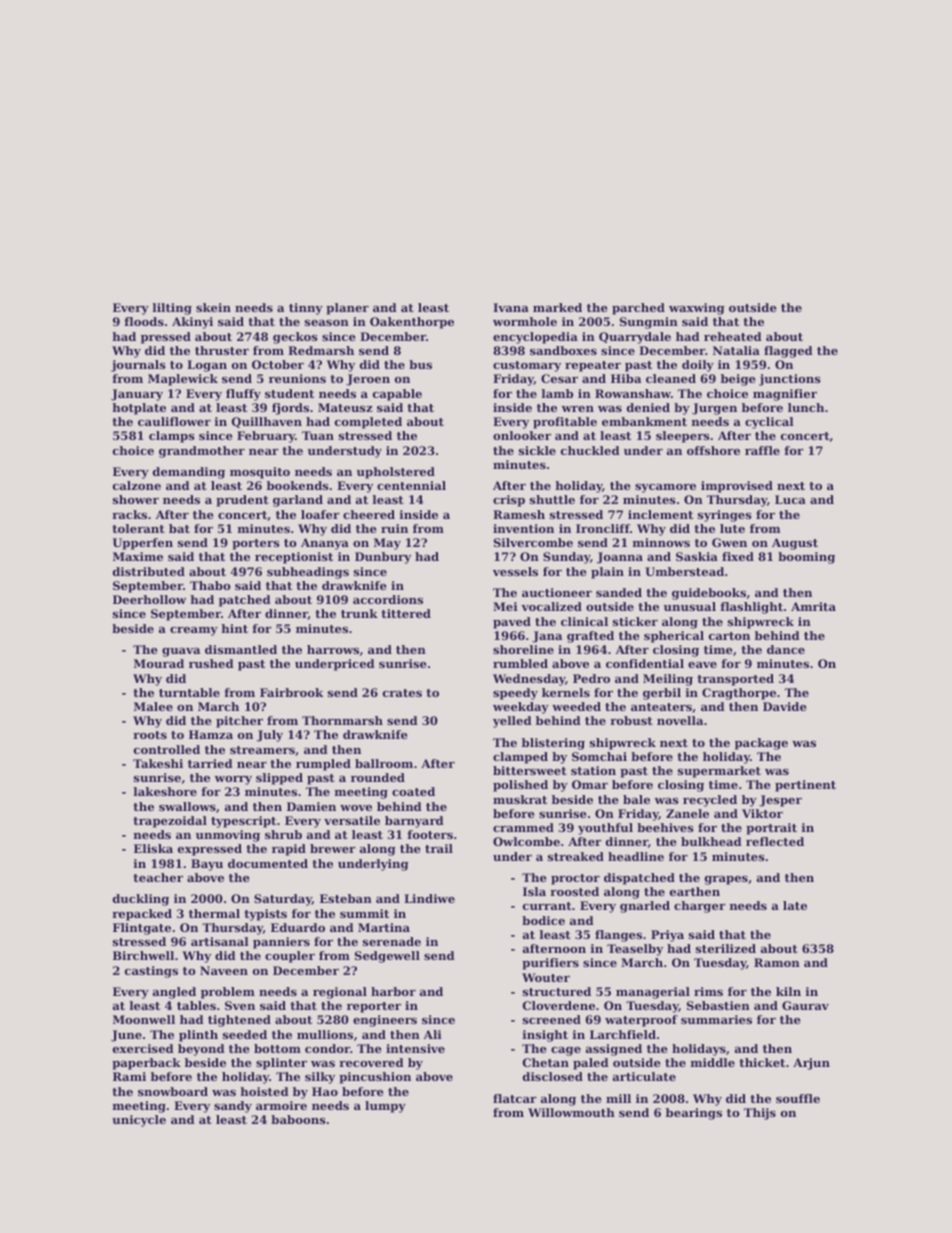  Describe the element at coordinates (545, 1036) in the screenshot. I see `insight` at that location.
